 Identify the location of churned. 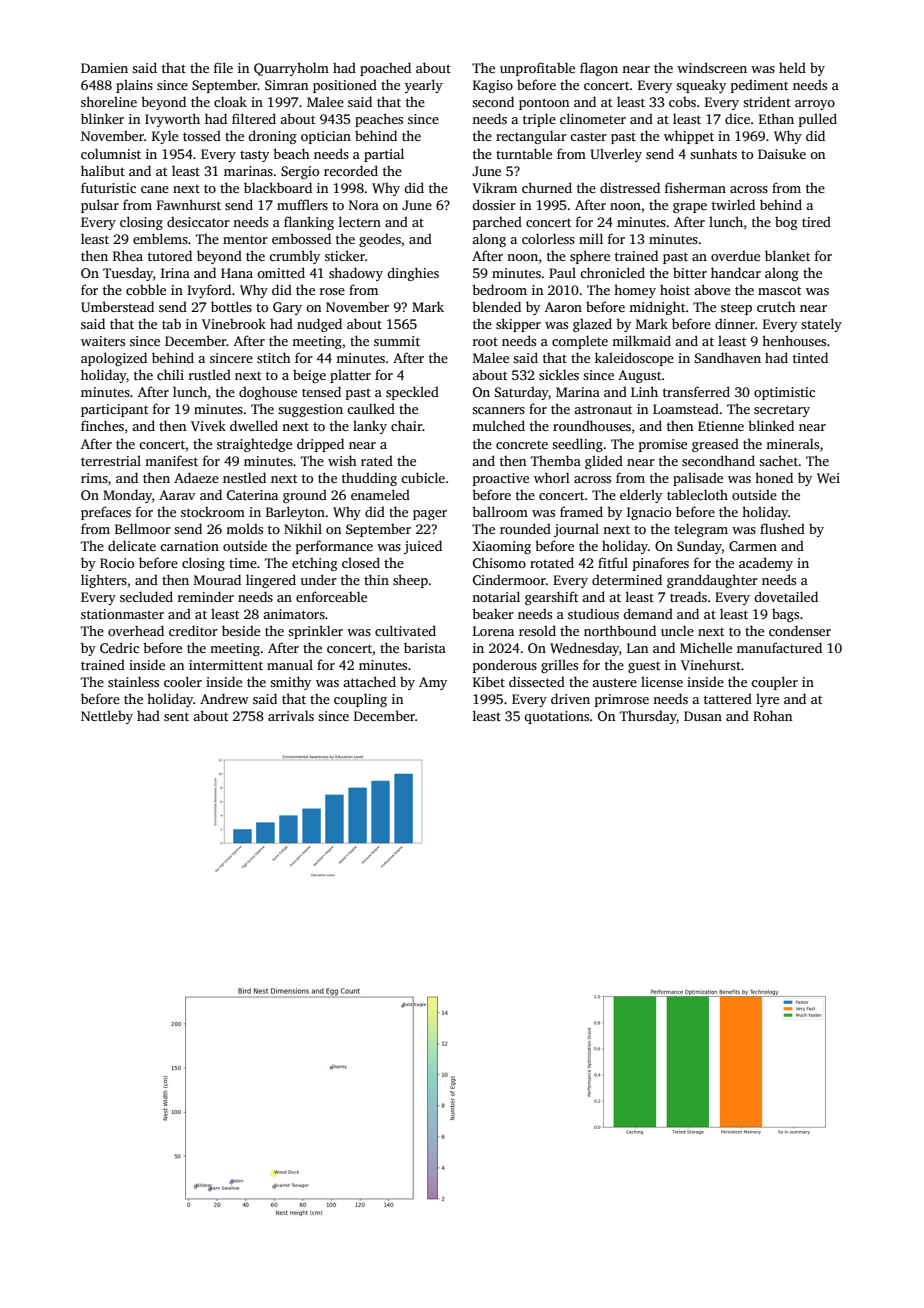
(547, 187).
